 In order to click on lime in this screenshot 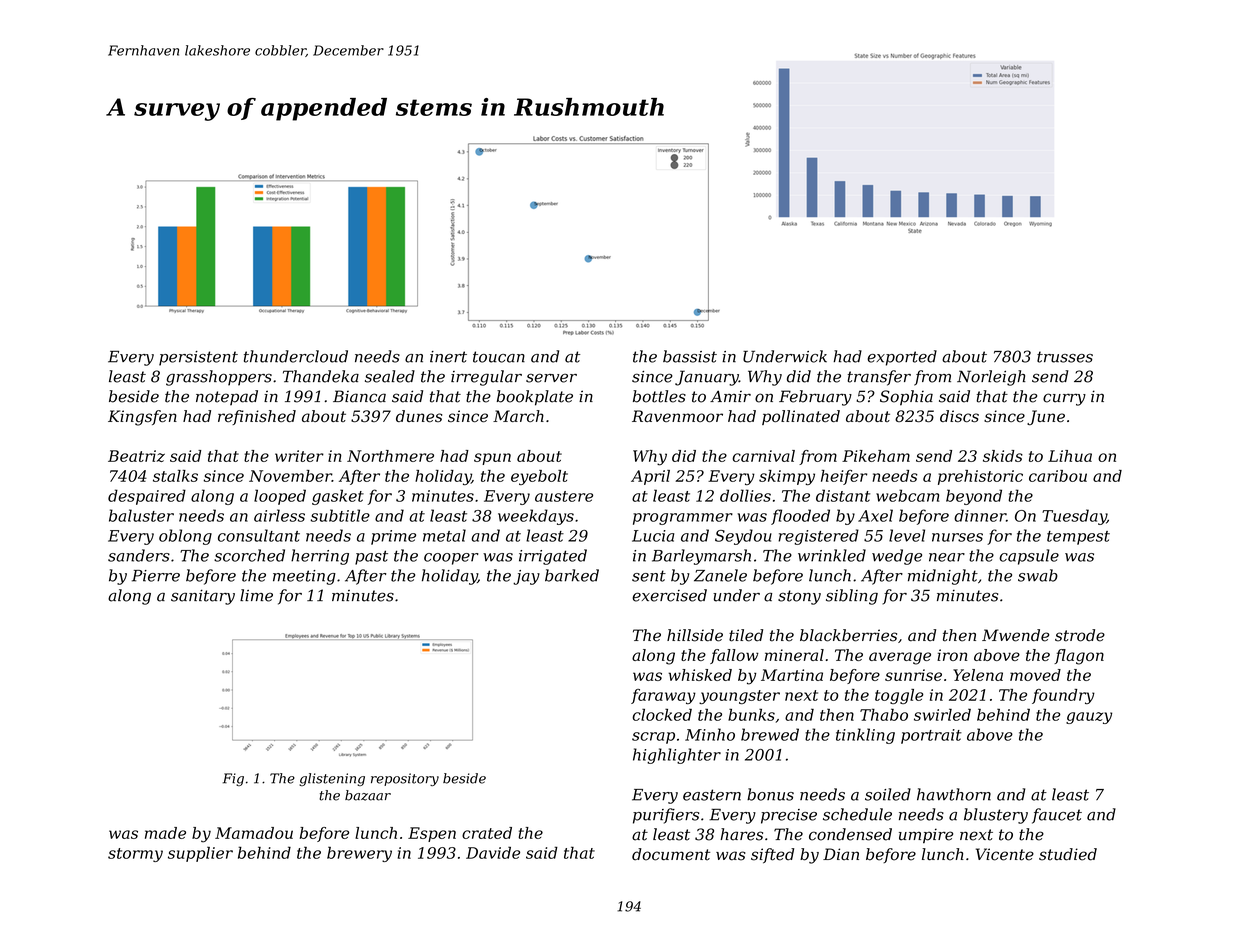, I will do `click(256, 595)`.
